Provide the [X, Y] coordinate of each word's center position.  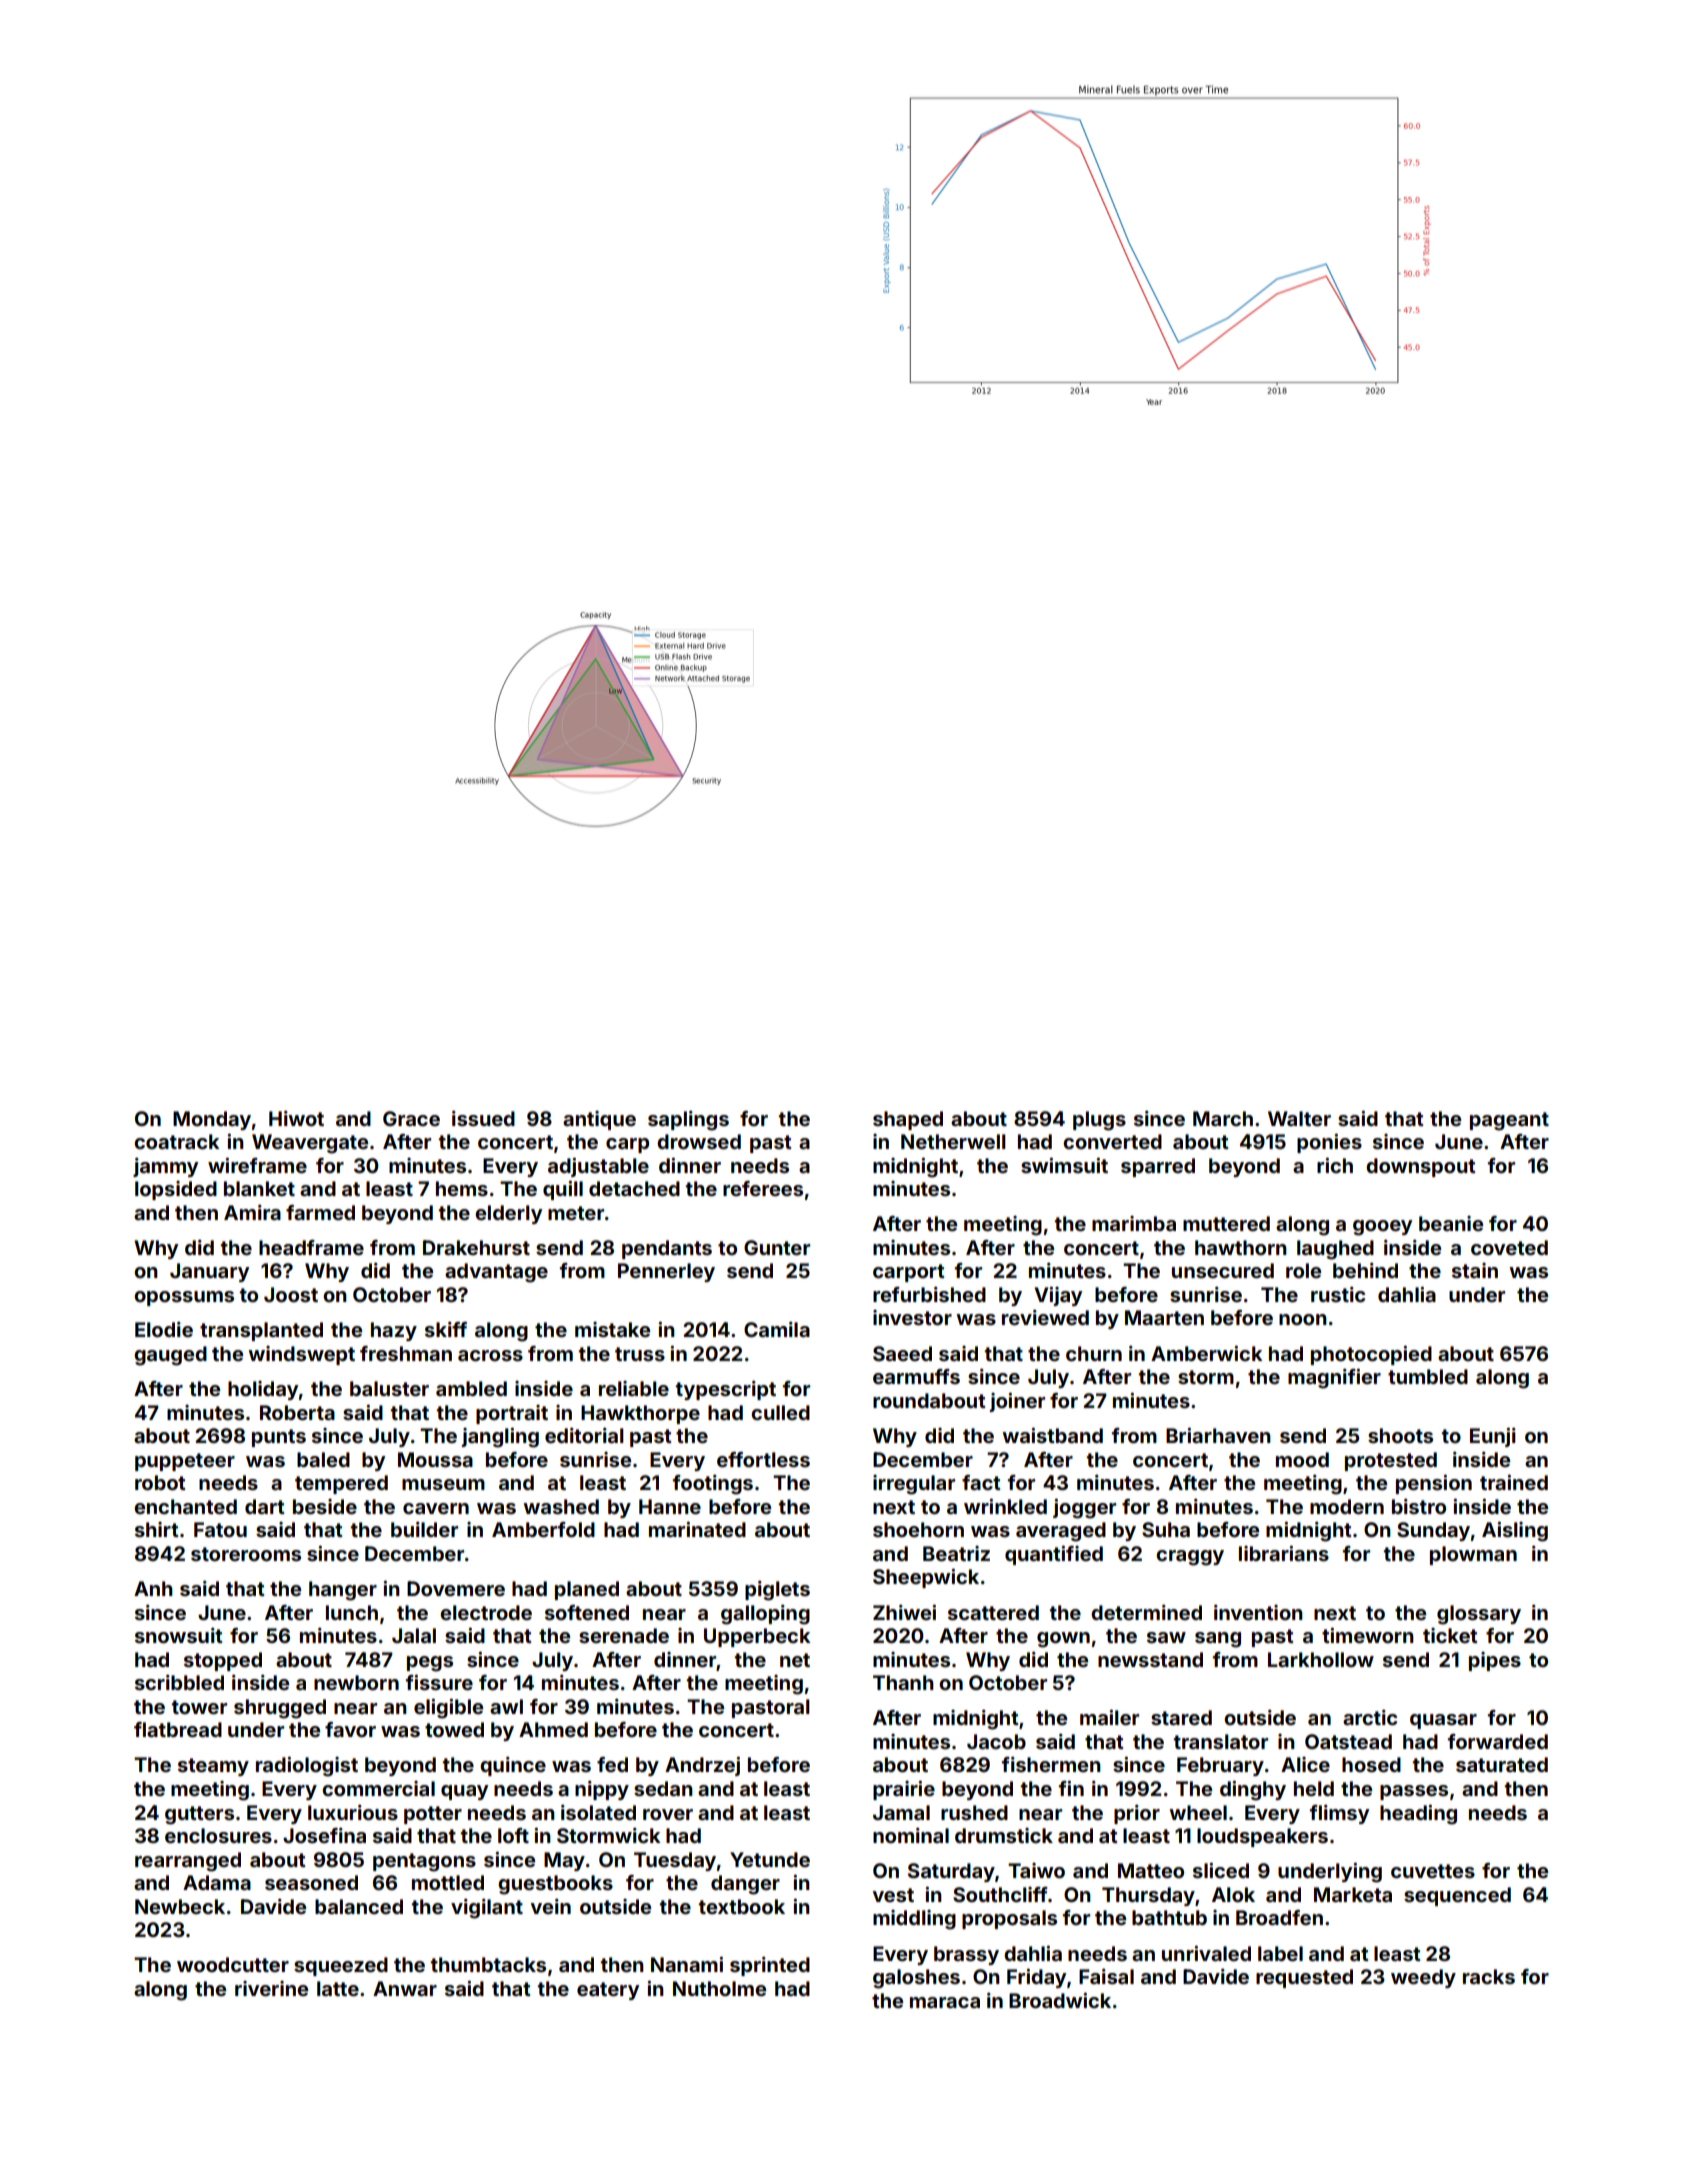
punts [279, 1438]
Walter [1299, 1118]
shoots [1400, 1435]
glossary [1479, 1615]
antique [599, 1120]
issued [483, 1118]
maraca [945, 2002]
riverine [271, 1988]
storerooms [246, 1554]
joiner [1017, 1402]
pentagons [424, 1862]
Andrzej [702, 1766]
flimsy [1339, 1814]
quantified [1054, 1555]
